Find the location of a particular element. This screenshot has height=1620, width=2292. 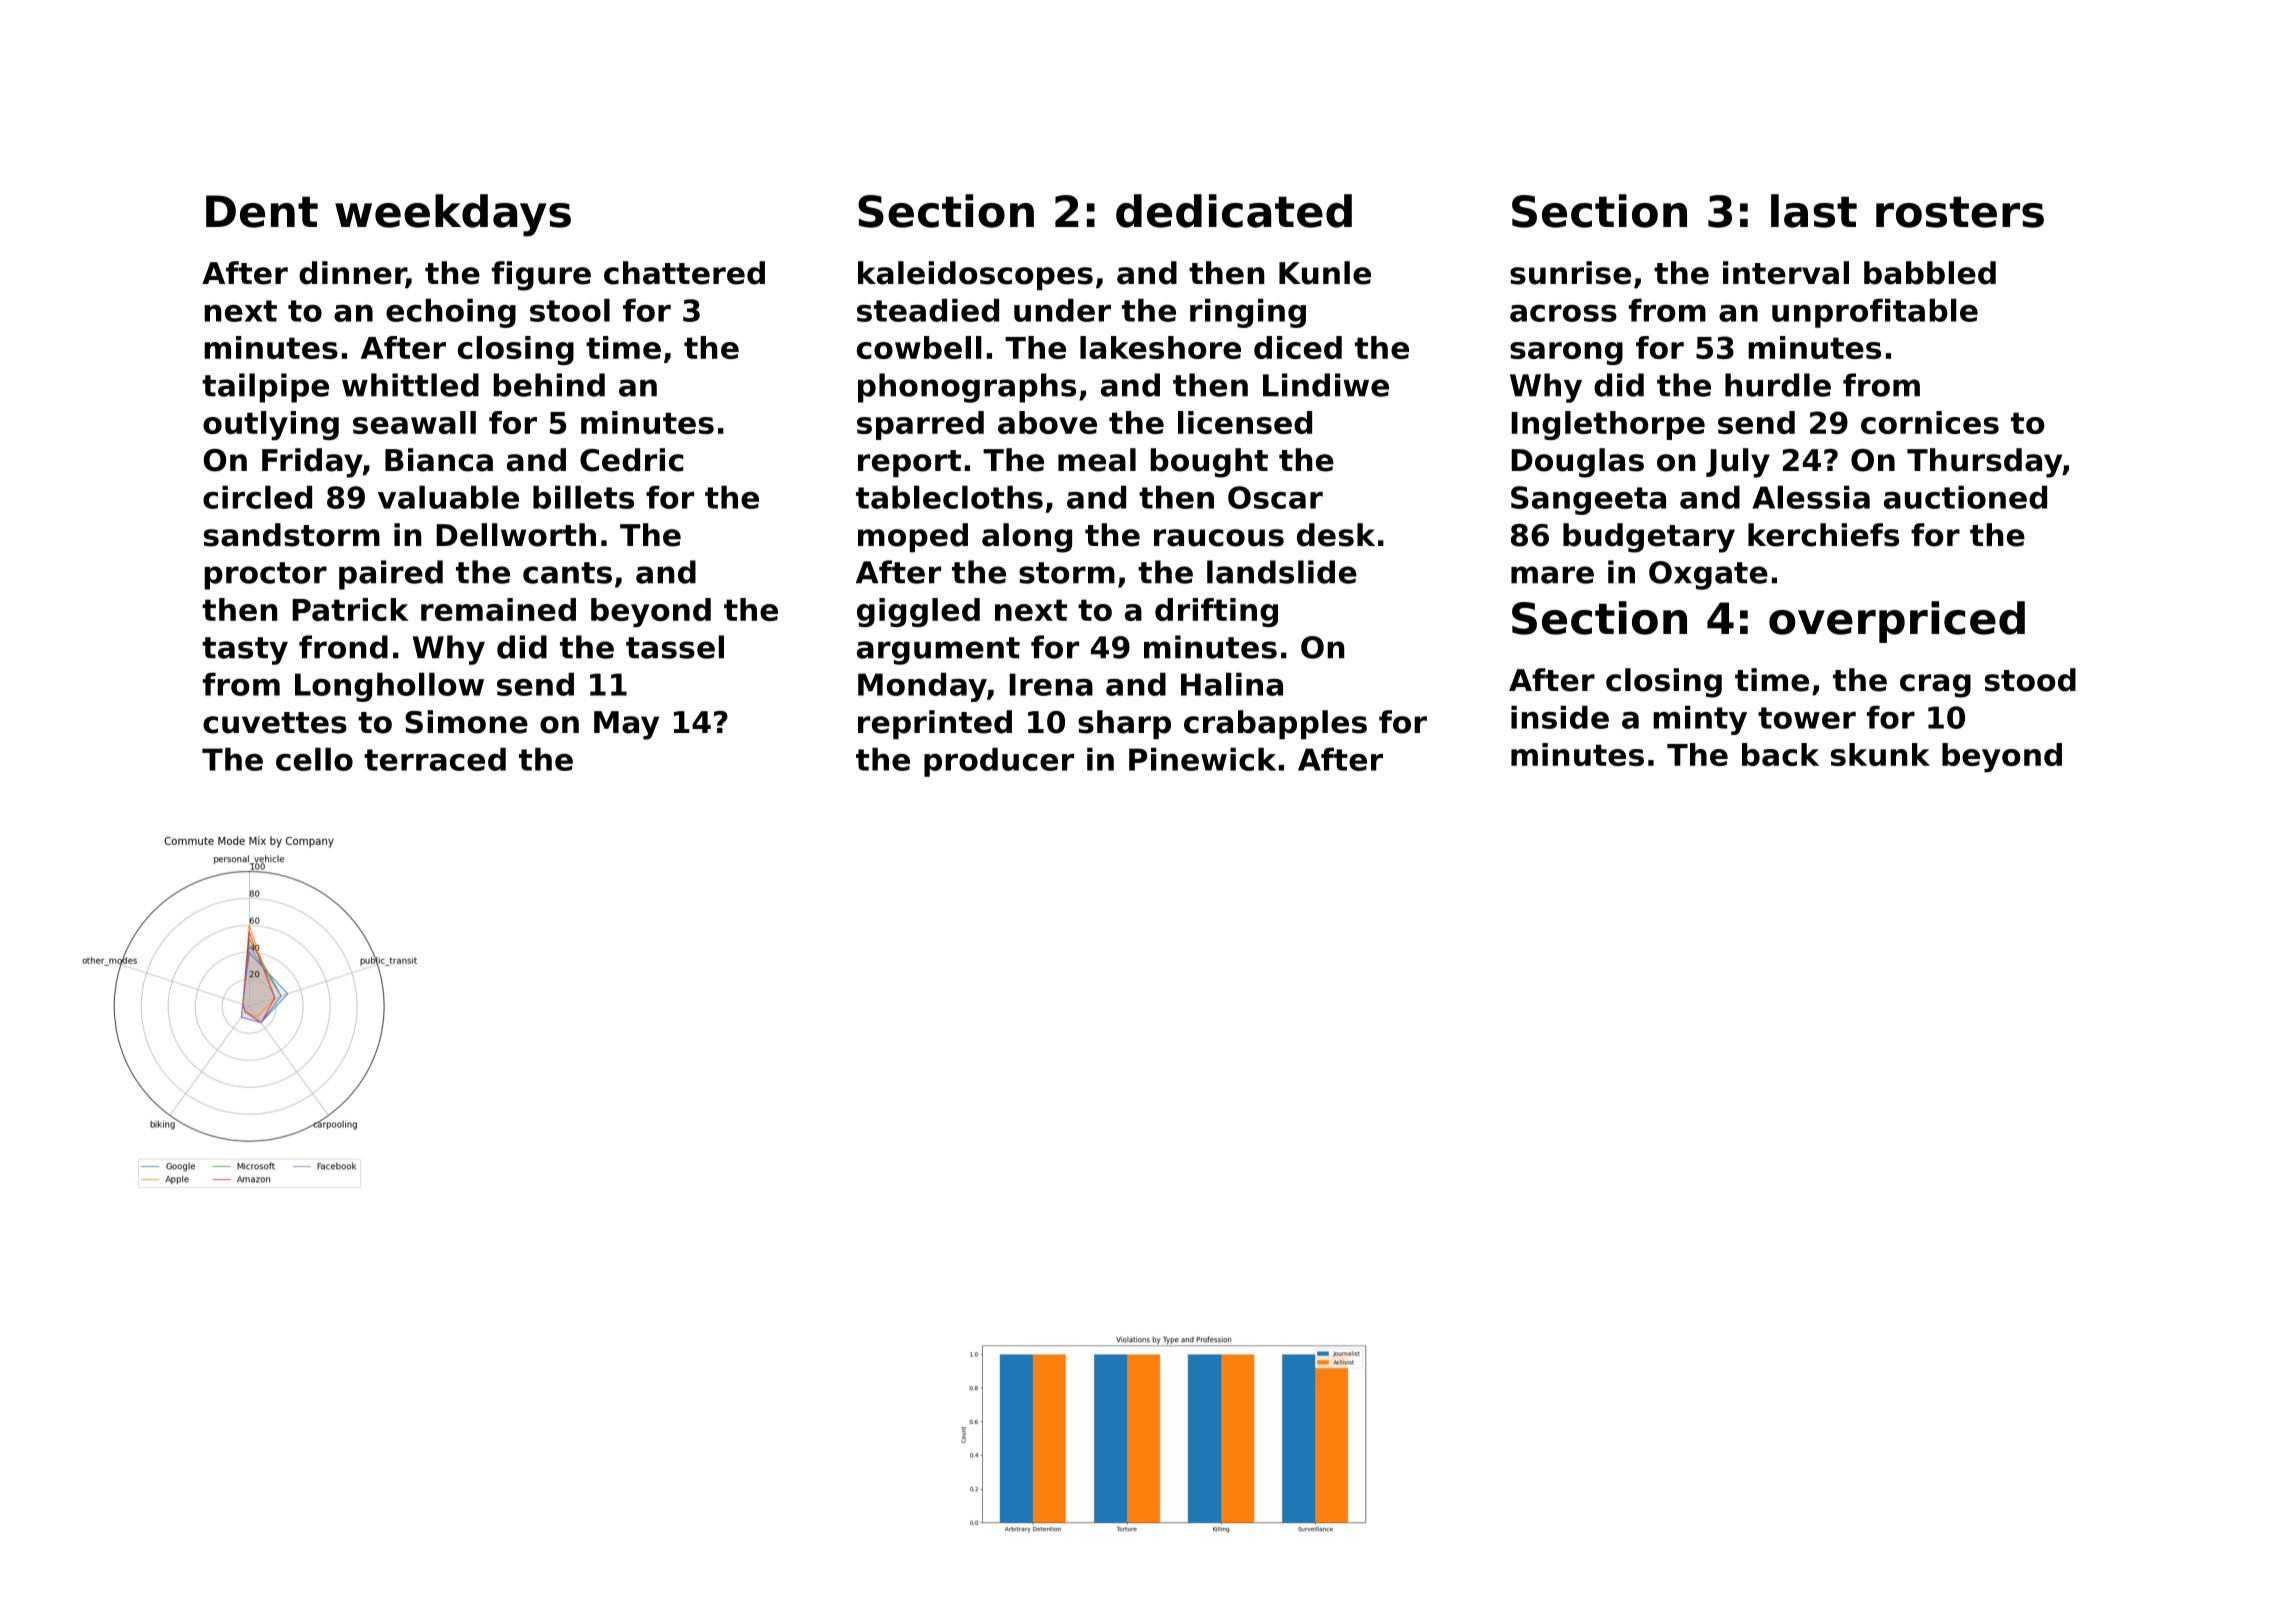

behind is located at coordinates (549, 385).
